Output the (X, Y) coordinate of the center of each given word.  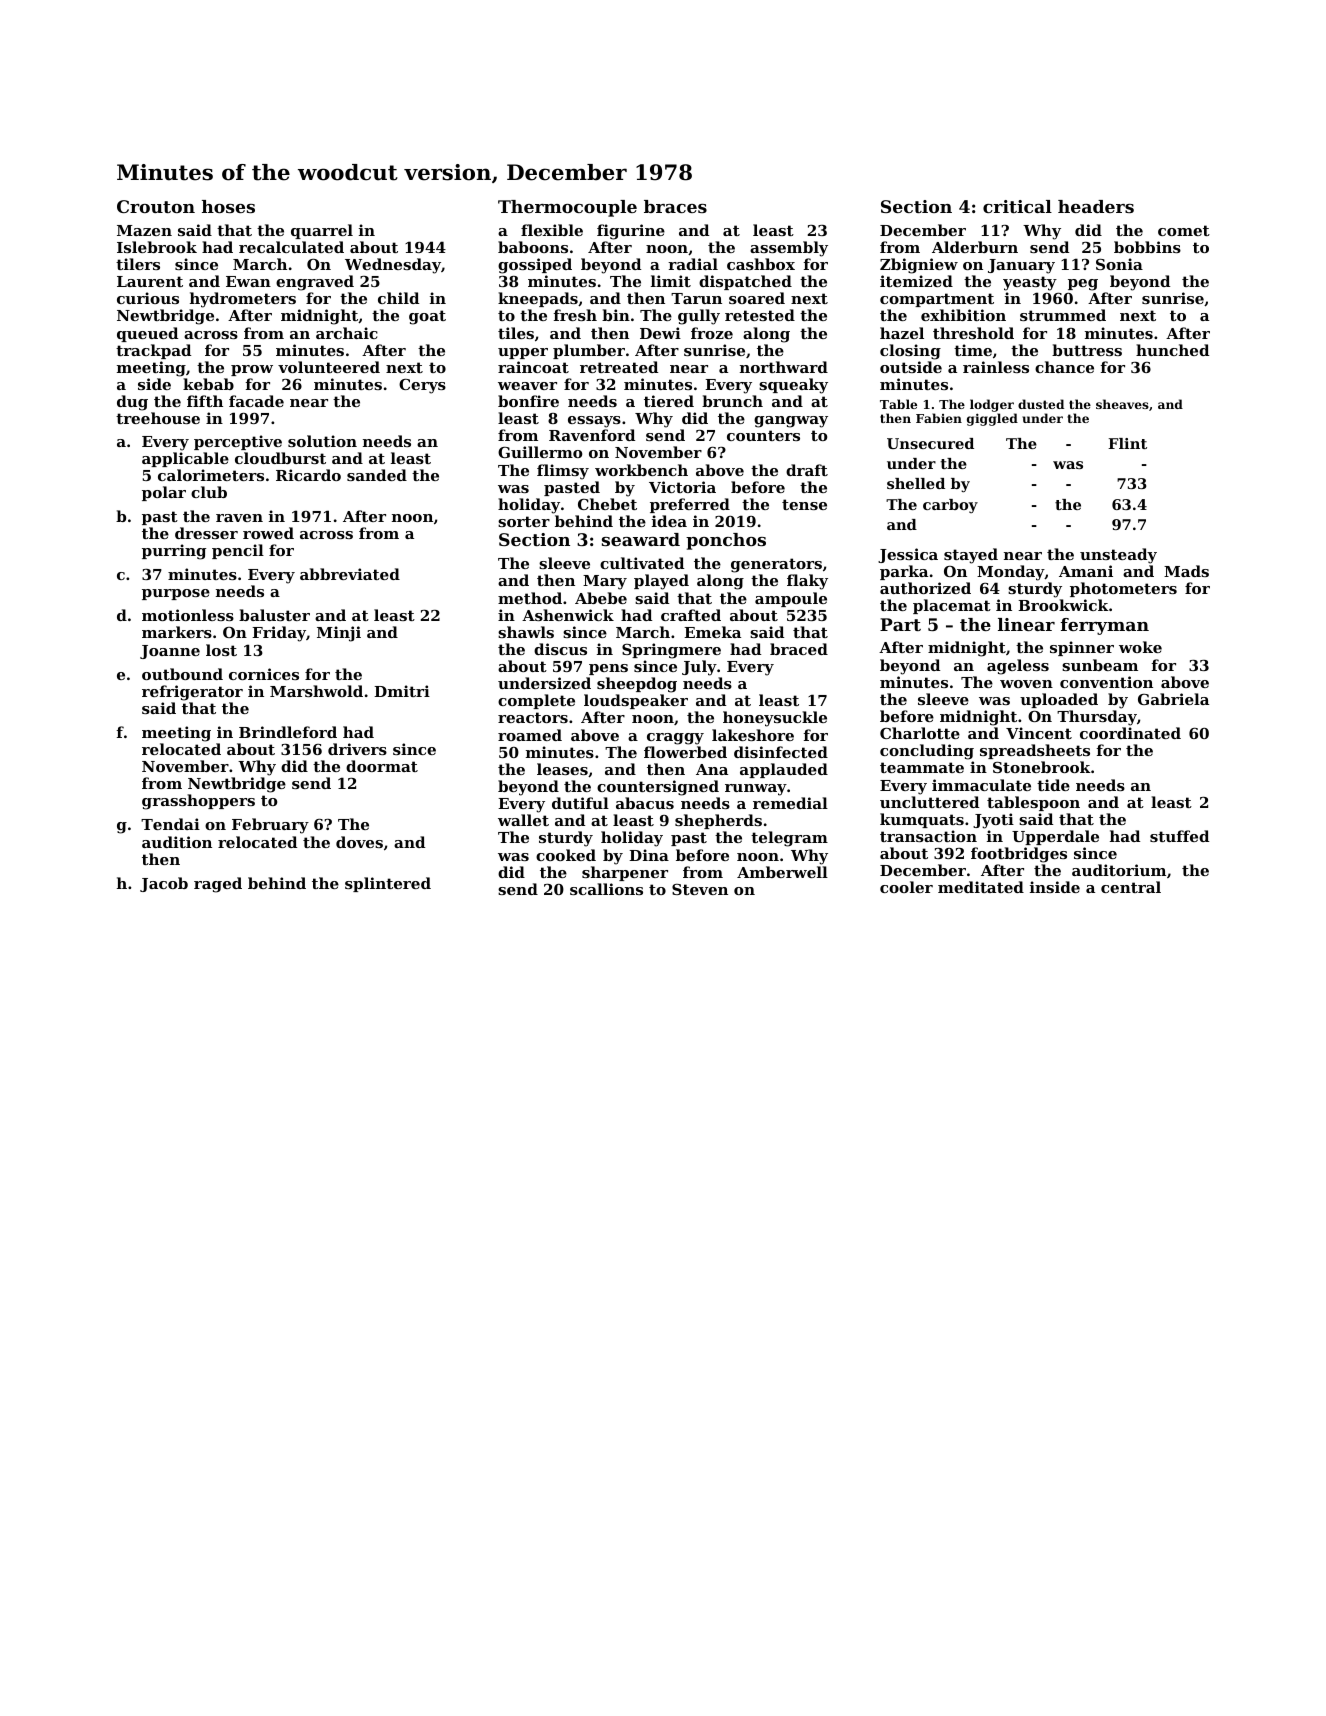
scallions (606, 889)
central (1131, 887)
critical (1017, 206)
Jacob (164, 884)
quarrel (322, 231)
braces (675, 206)
